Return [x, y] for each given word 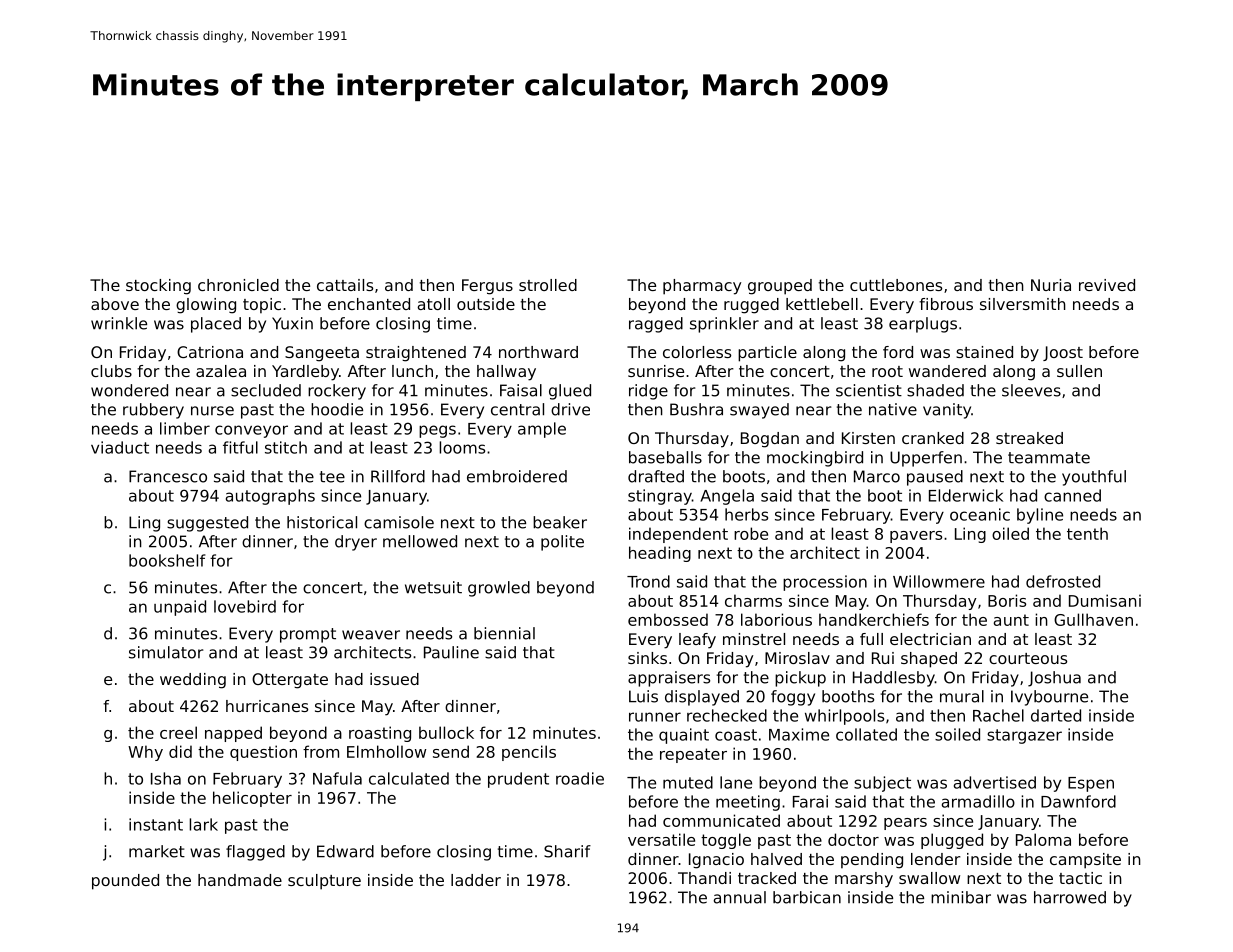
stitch [286, 447]
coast [736, 735]
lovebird [245, 606]
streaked [1029, 438]
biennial [504, 633]
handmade [240, 880]
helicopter [252, 799]
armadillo [978, 801]
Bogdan [770, 440]
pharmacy [702, 287]
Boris [1007, 600]
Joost [1063, 353]
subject [882, 784]
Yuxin [292, 323]
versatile [661, 839]
